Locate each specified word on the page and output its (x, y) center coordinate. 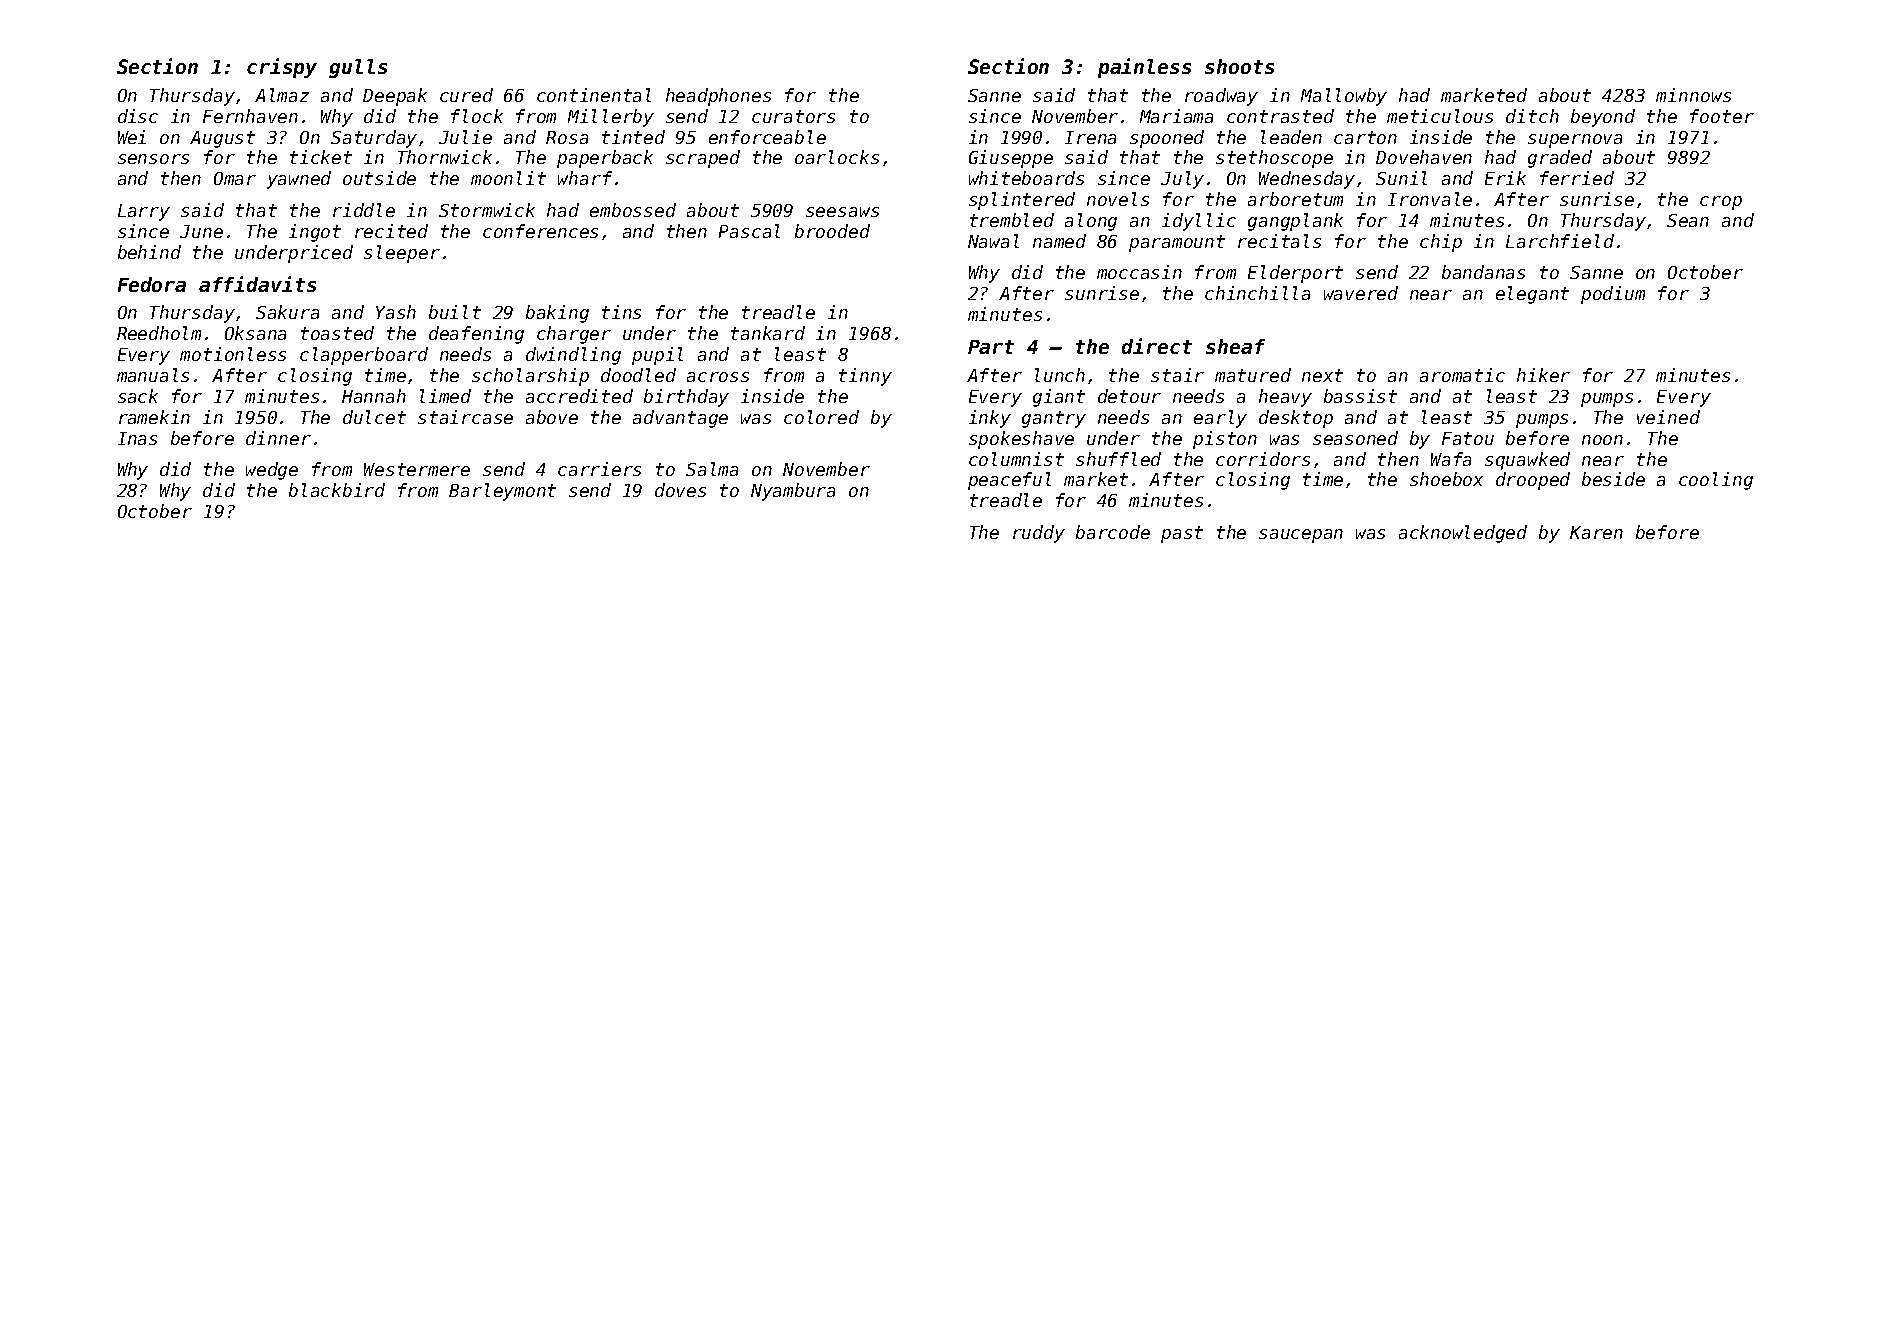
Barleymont (502, 492)
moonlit (508, 178)
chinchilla (1257, 293)
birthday (686, 398)
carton (1365, 137)
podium (1613, 295)
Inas (137, 438)
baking (557, 314)
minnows (1693, 95)
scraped (703, 159)
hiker (1543, 375)
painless (1144, 68)
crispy (282, 68)
